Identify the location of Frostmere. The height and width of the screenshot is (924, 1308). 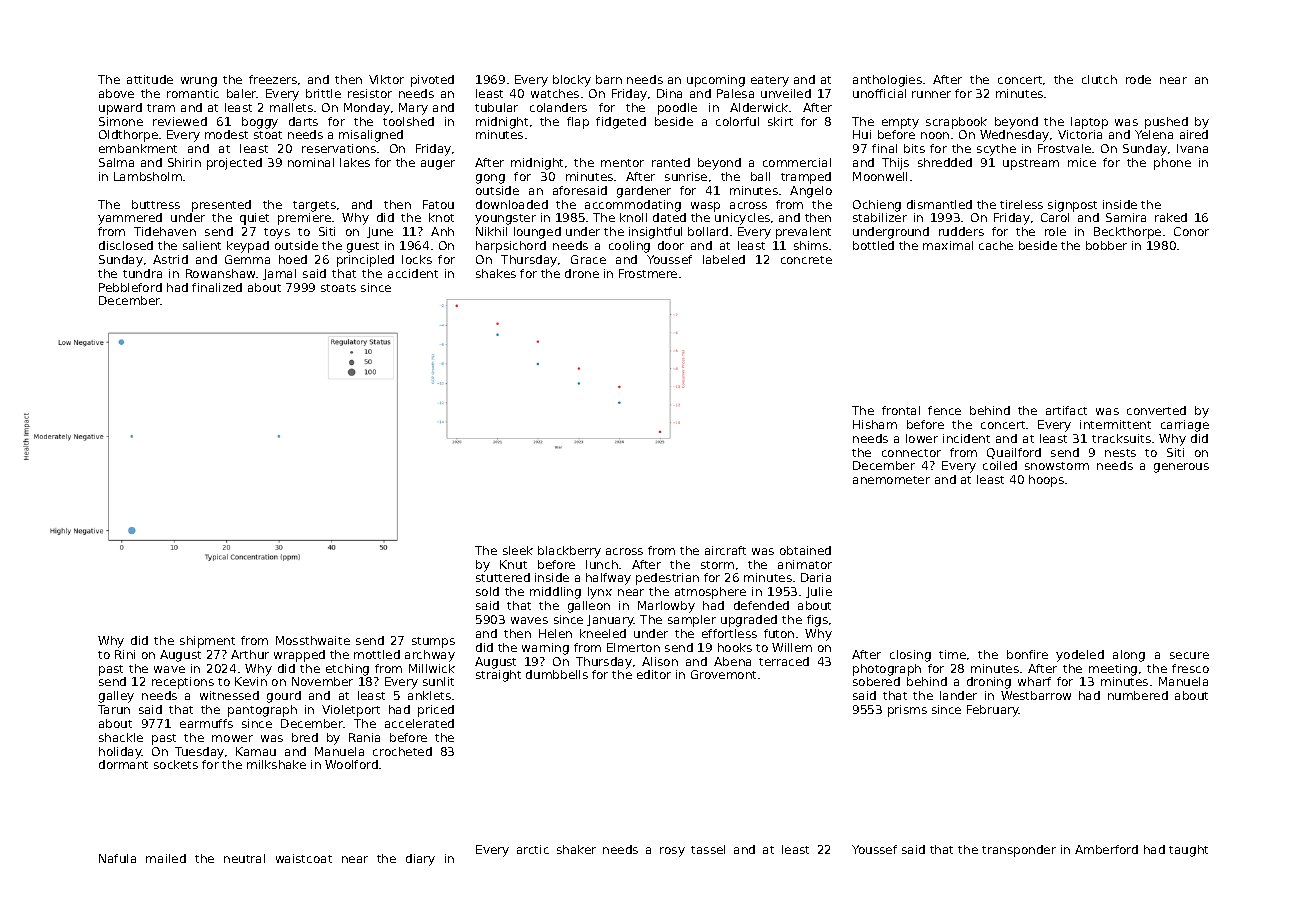
(648, 273).
